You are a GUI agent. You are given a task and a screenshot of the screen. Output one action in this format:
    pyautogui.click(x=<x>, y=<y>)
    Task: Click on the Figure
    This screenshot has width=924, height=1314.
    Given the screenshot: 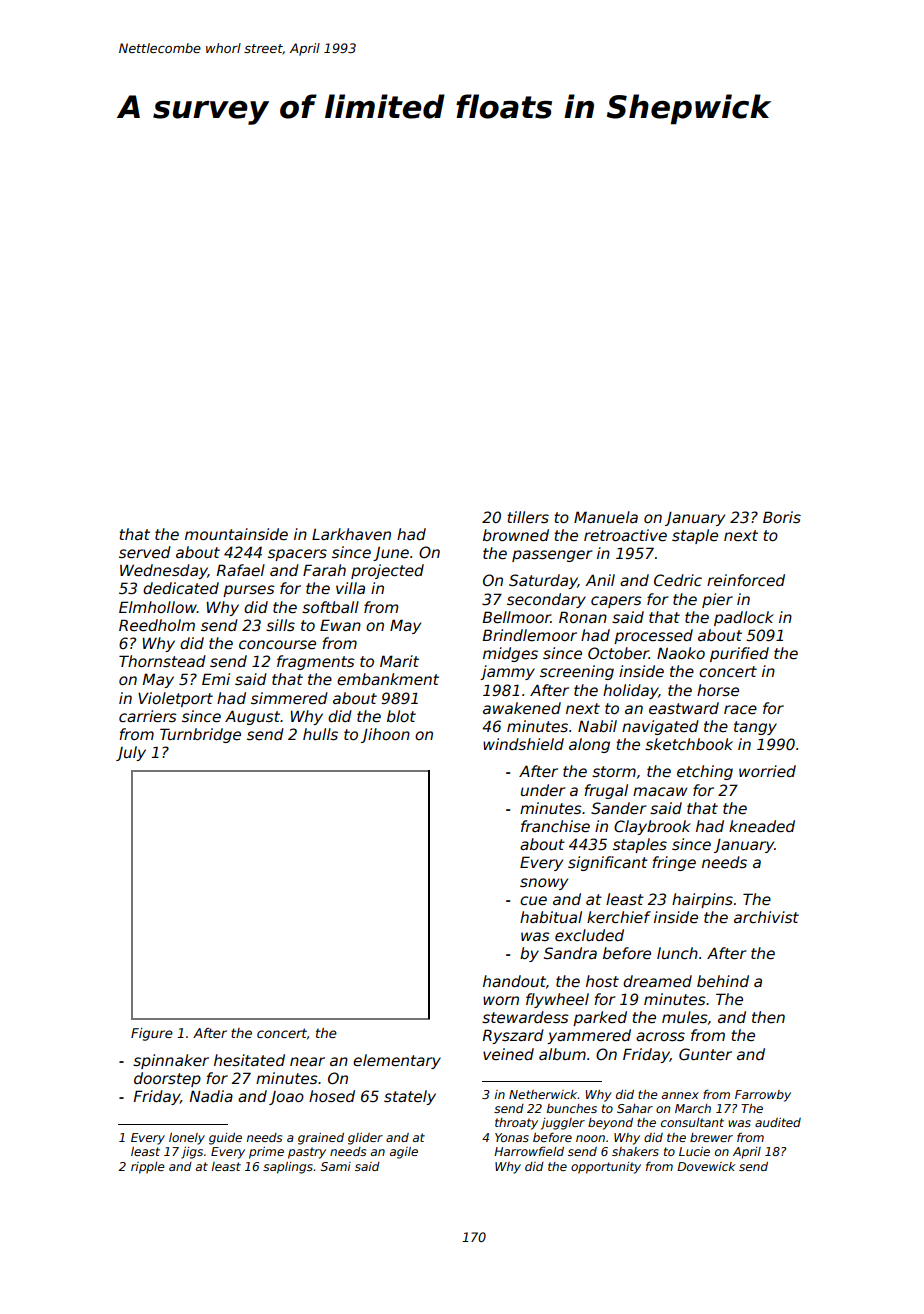 What is the action you would take?
    pyautogui.click(x=152, y=1034)
